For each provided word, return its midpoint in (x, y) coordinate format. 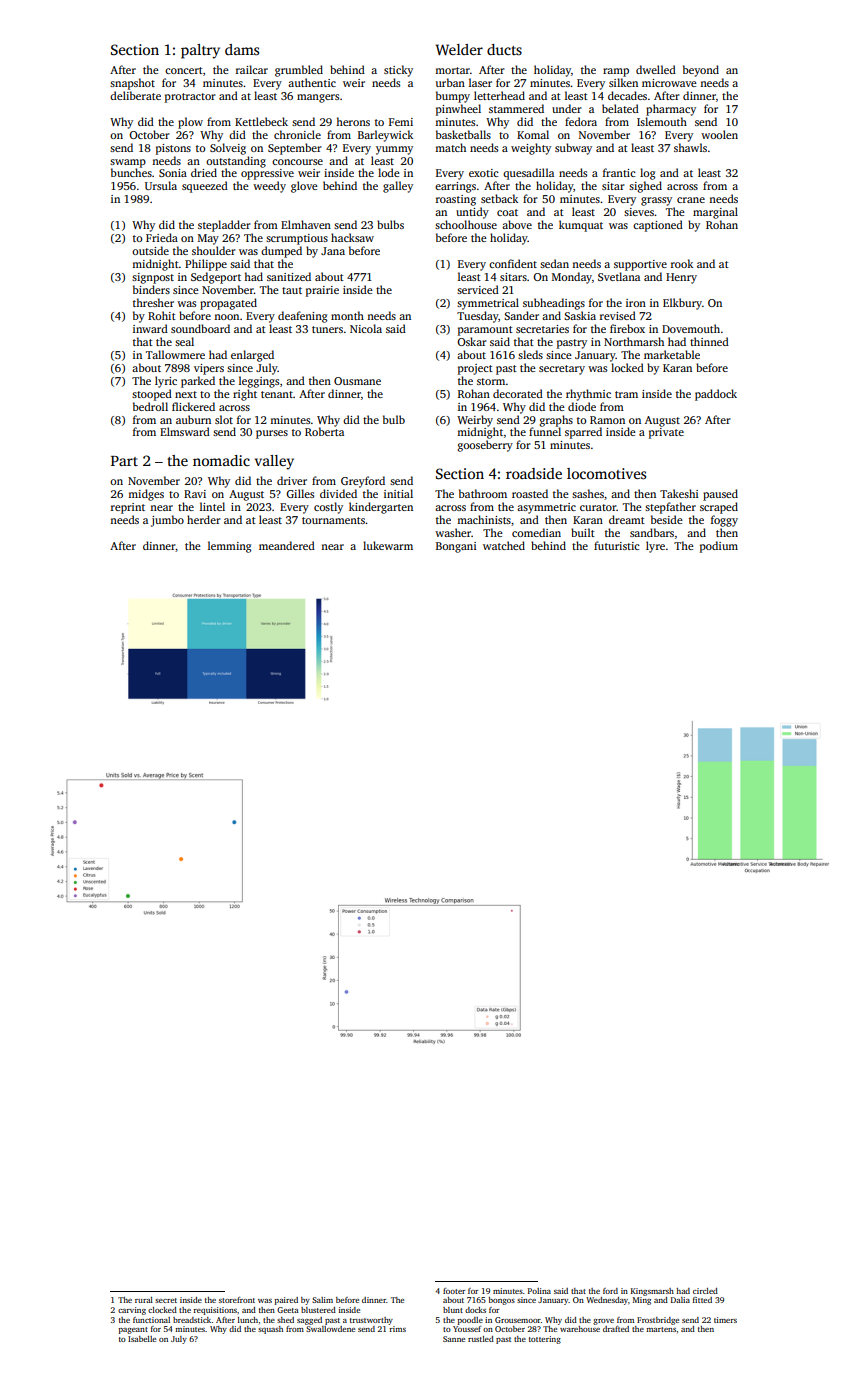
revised (618, 315)
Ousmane (357, 381)
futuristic (617, 545)
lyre (655, 547)
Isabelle (142, 1339)
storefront (237, 1300)
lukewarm (388, 545)
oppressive (267, 174)
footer (454, 1291)
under (567, 108)
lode (389, 172)
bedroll (150, 406)
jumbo (167, 521)
